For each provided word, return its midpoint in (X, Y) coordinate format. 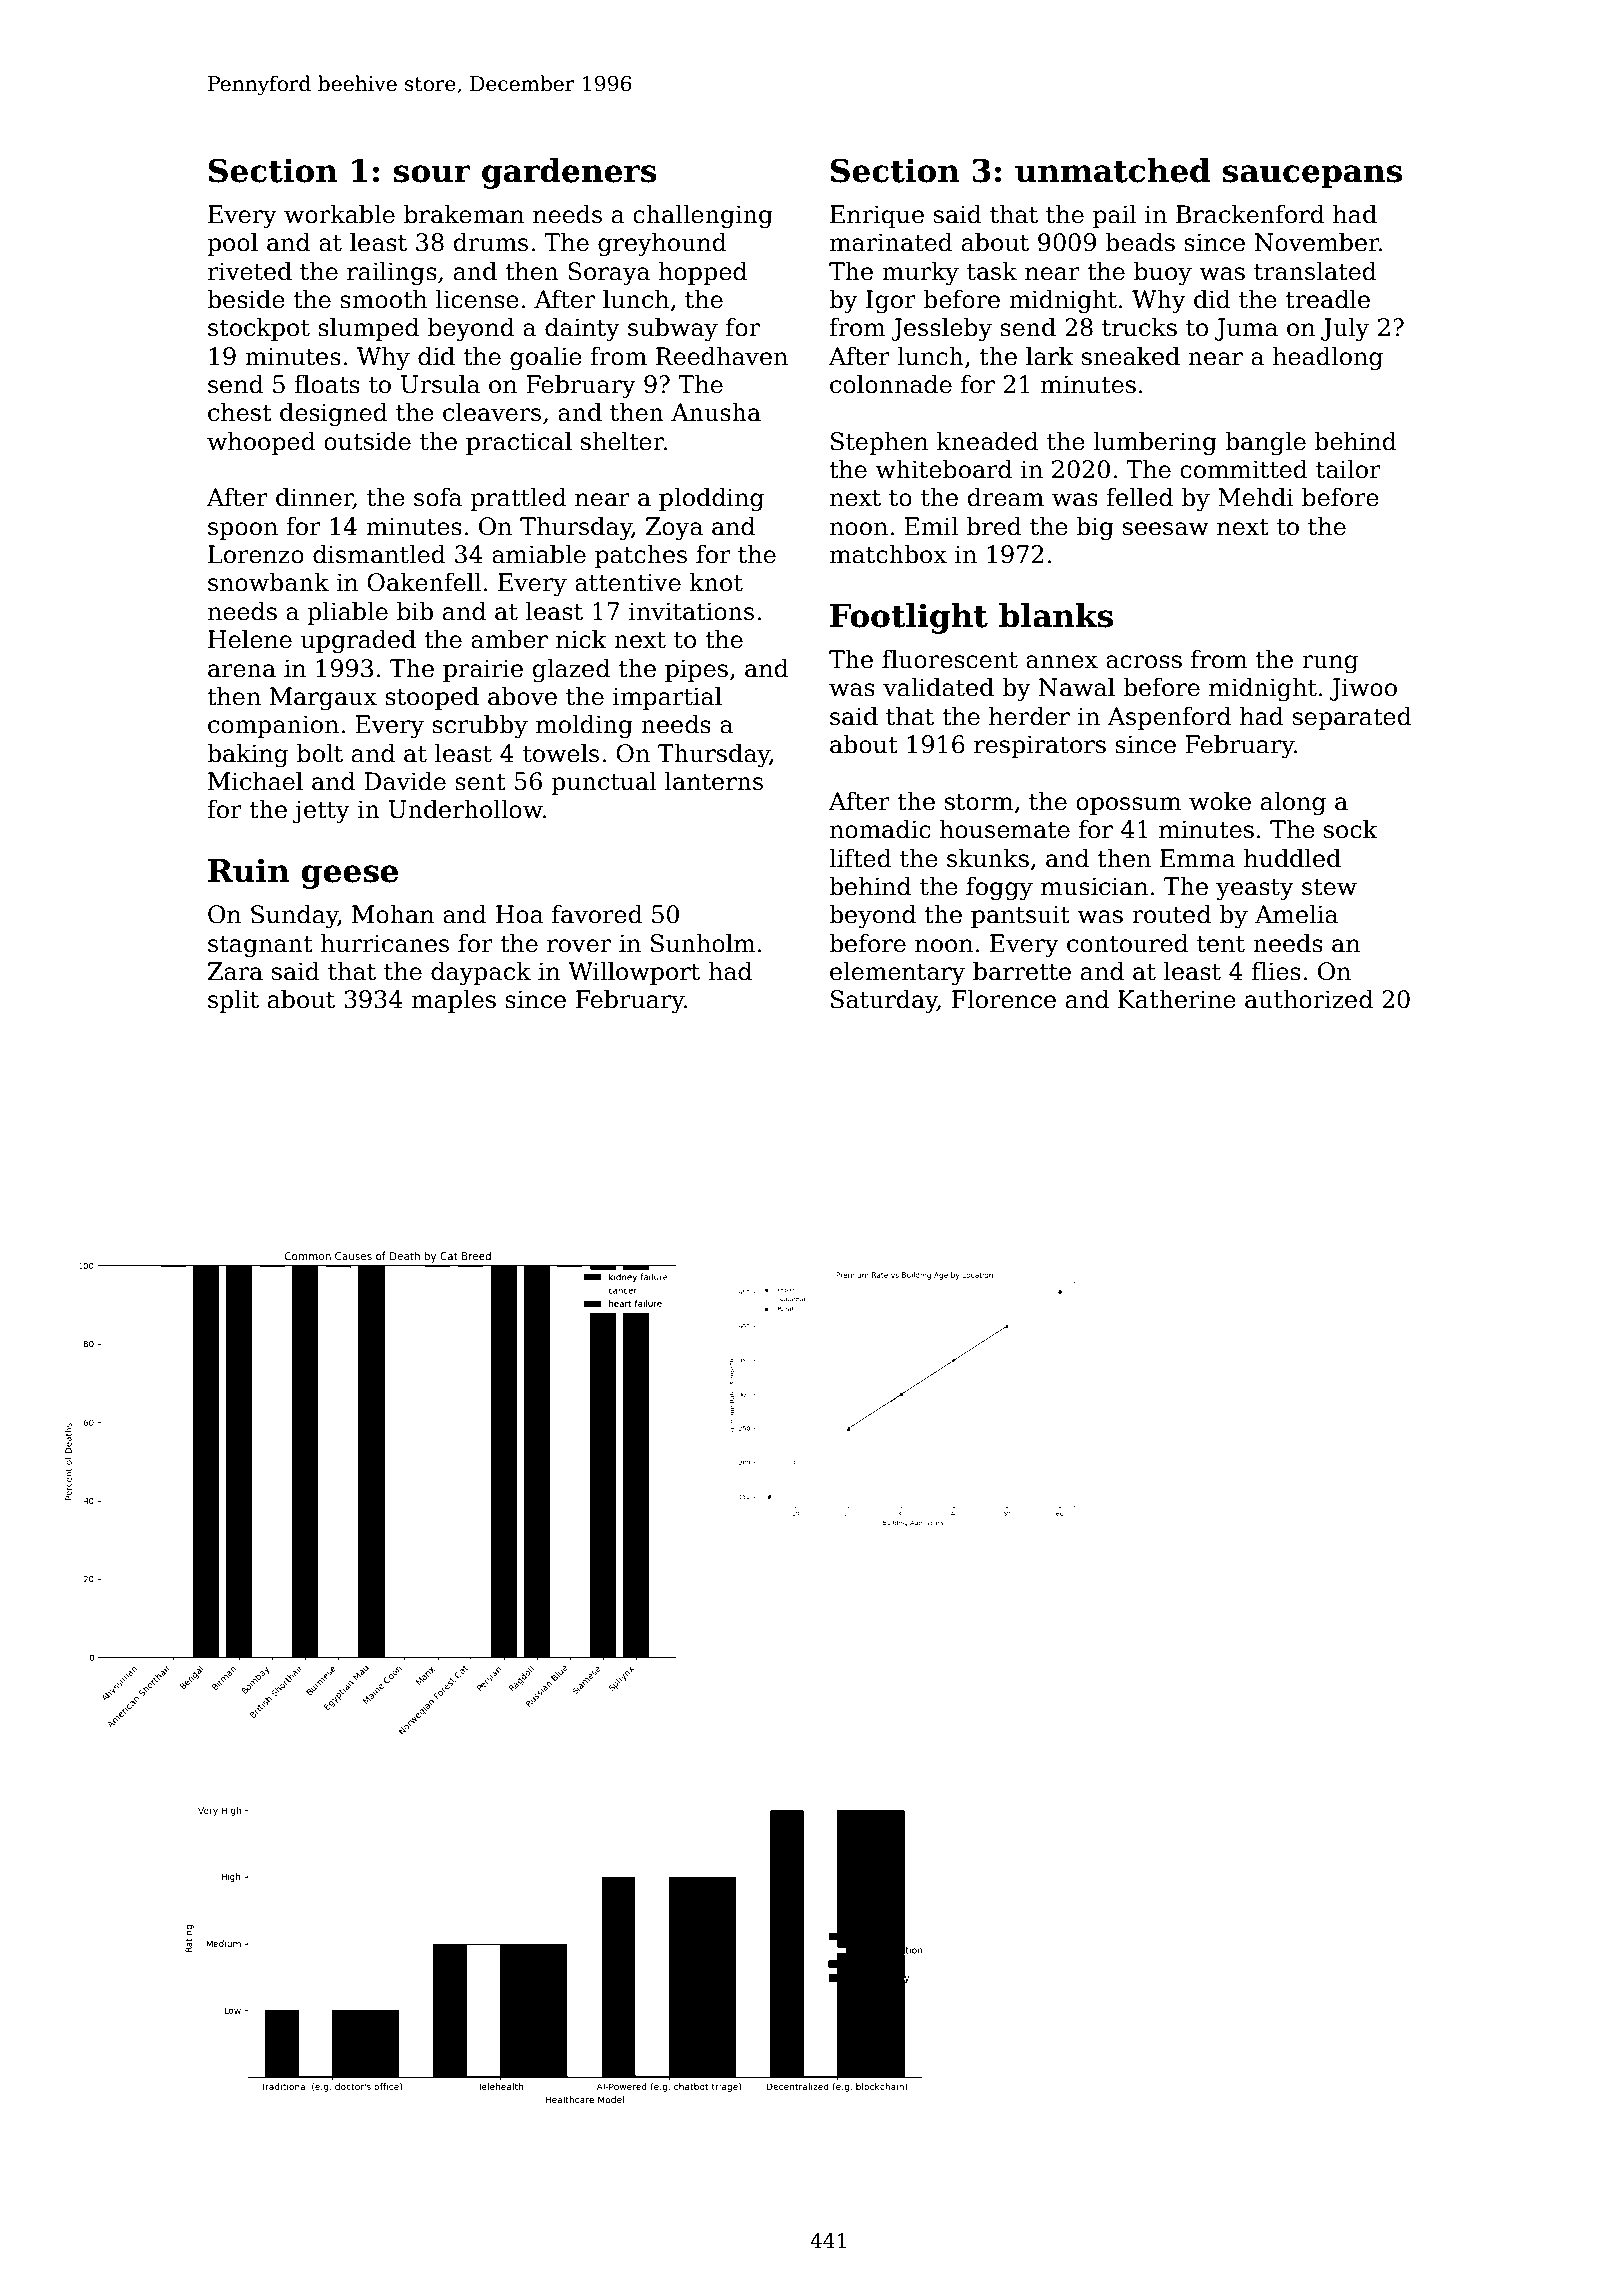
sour (432, 174)
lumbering (1155, 443)
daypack (481, 973)
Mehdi (1256, 497)
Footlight (909, 618)
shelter (622, 441)
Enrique (877, 216)
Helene (250, 639)
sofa (438, 497)
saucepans (1312, 177)
